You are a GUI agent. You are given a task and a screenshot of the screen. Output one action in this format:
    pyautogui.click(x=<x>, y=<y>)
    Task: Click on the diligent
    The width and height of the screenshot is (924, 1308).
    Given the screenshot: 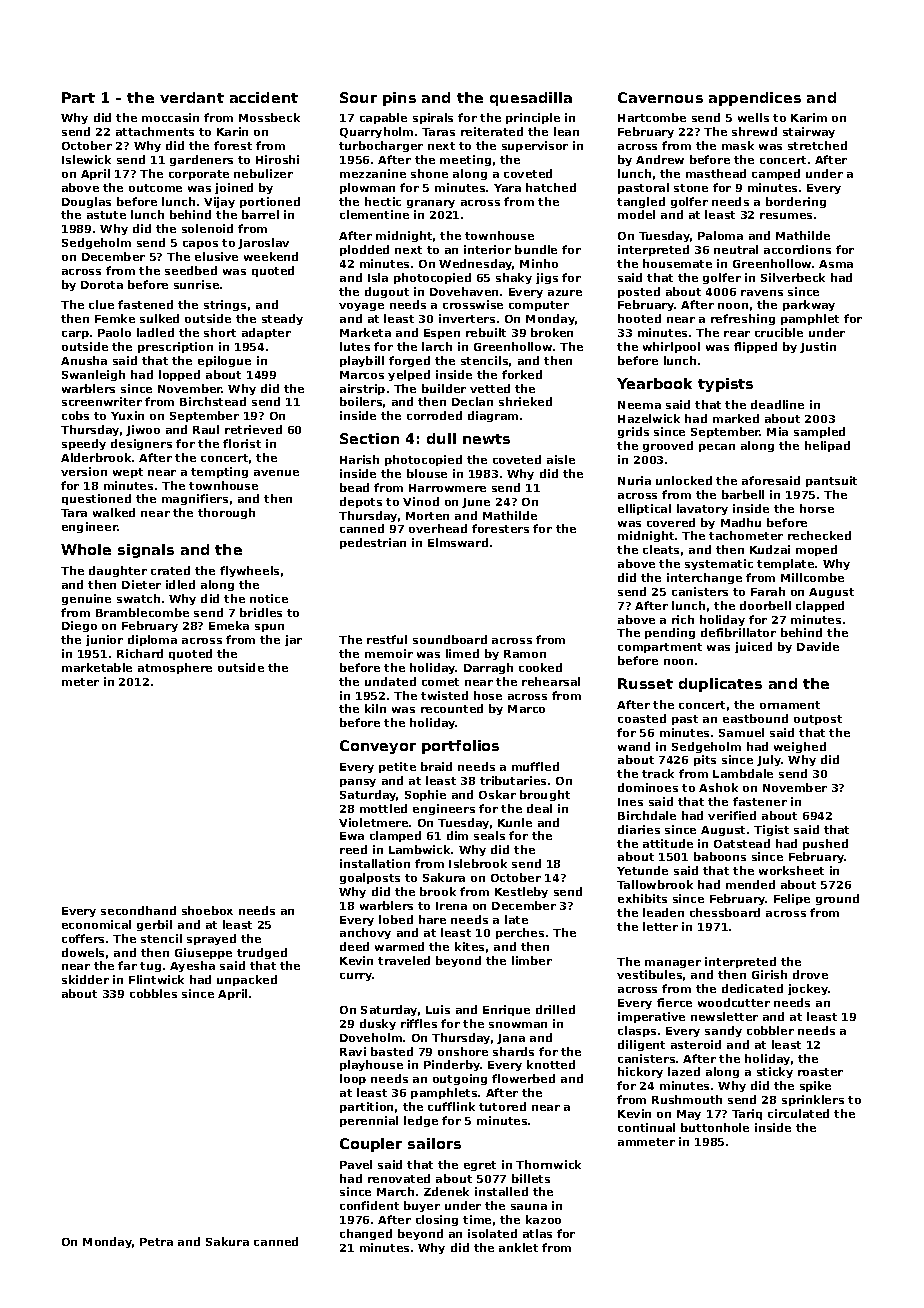 What is the action you would take?
    pyautogui.click(x=641, y=1045)
